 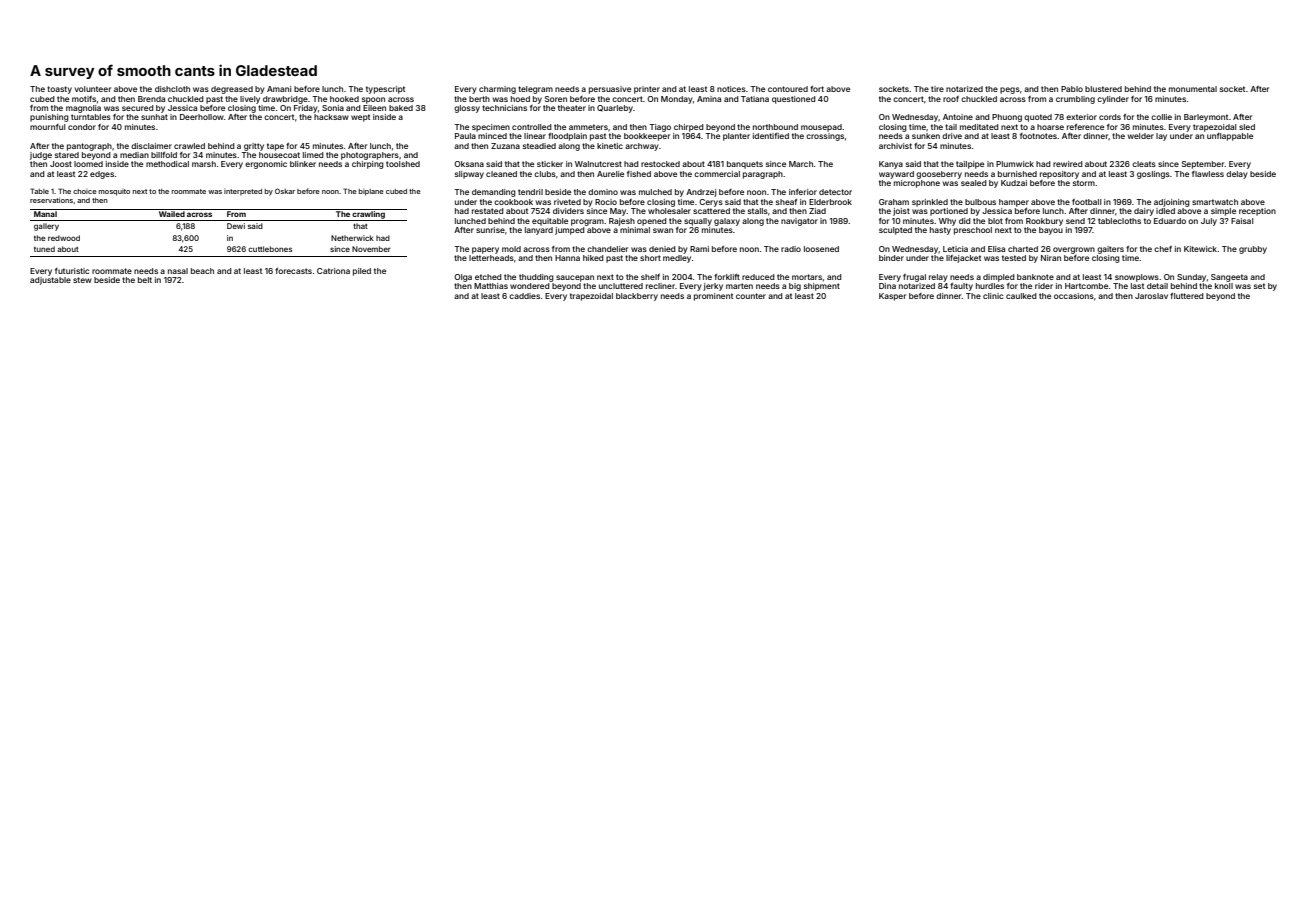 What do you see at coordinates (535, 90) in the screenshot?
I see `telegram` at bounding box center [535, 90].
